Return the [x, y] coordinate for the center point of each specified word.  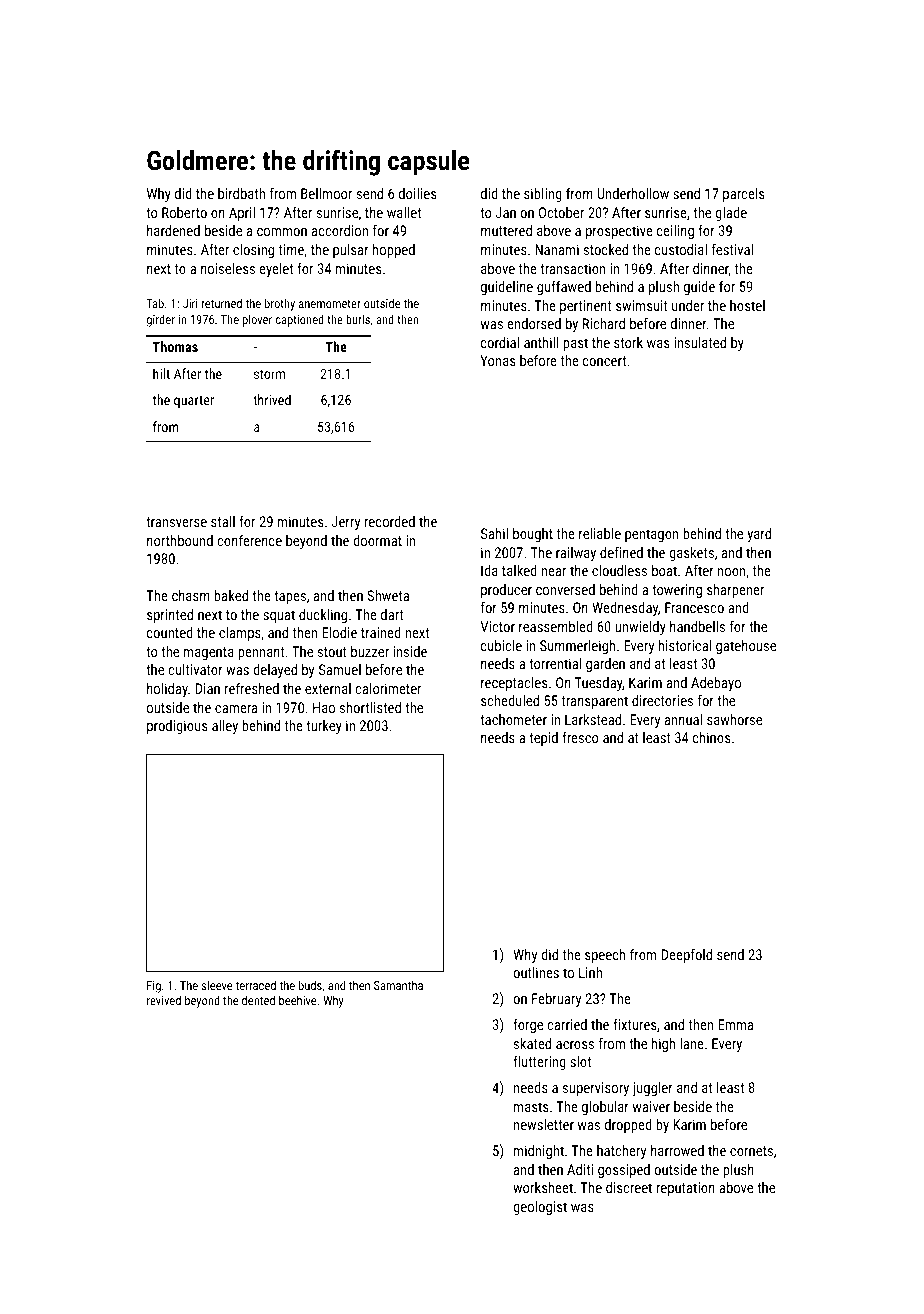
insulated [700, 342]
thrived [272, 399]
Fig [154, 987]
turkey [324, 727]
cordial [500, 342]
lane [692, 1043]
